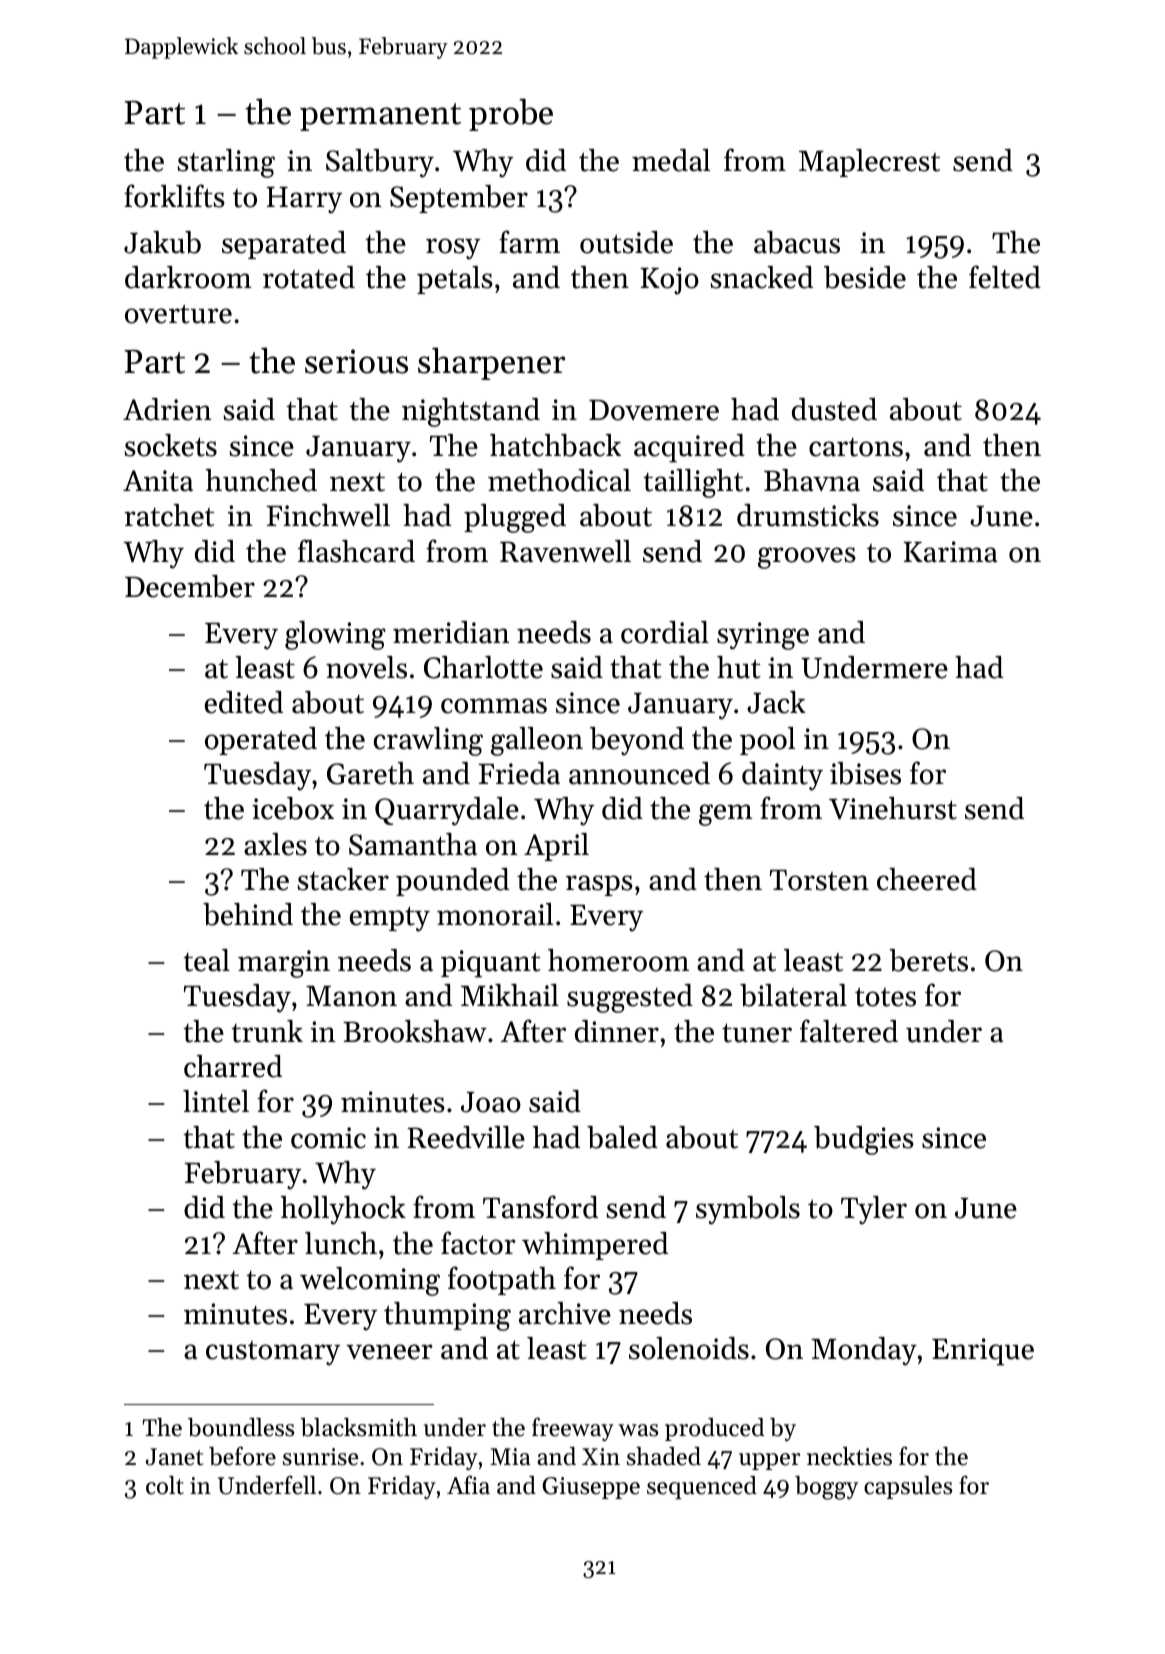  What do you see at coordinates (468, 1484) in the screenshot?
I see `Afia` at bounding box center [468, 1484].
